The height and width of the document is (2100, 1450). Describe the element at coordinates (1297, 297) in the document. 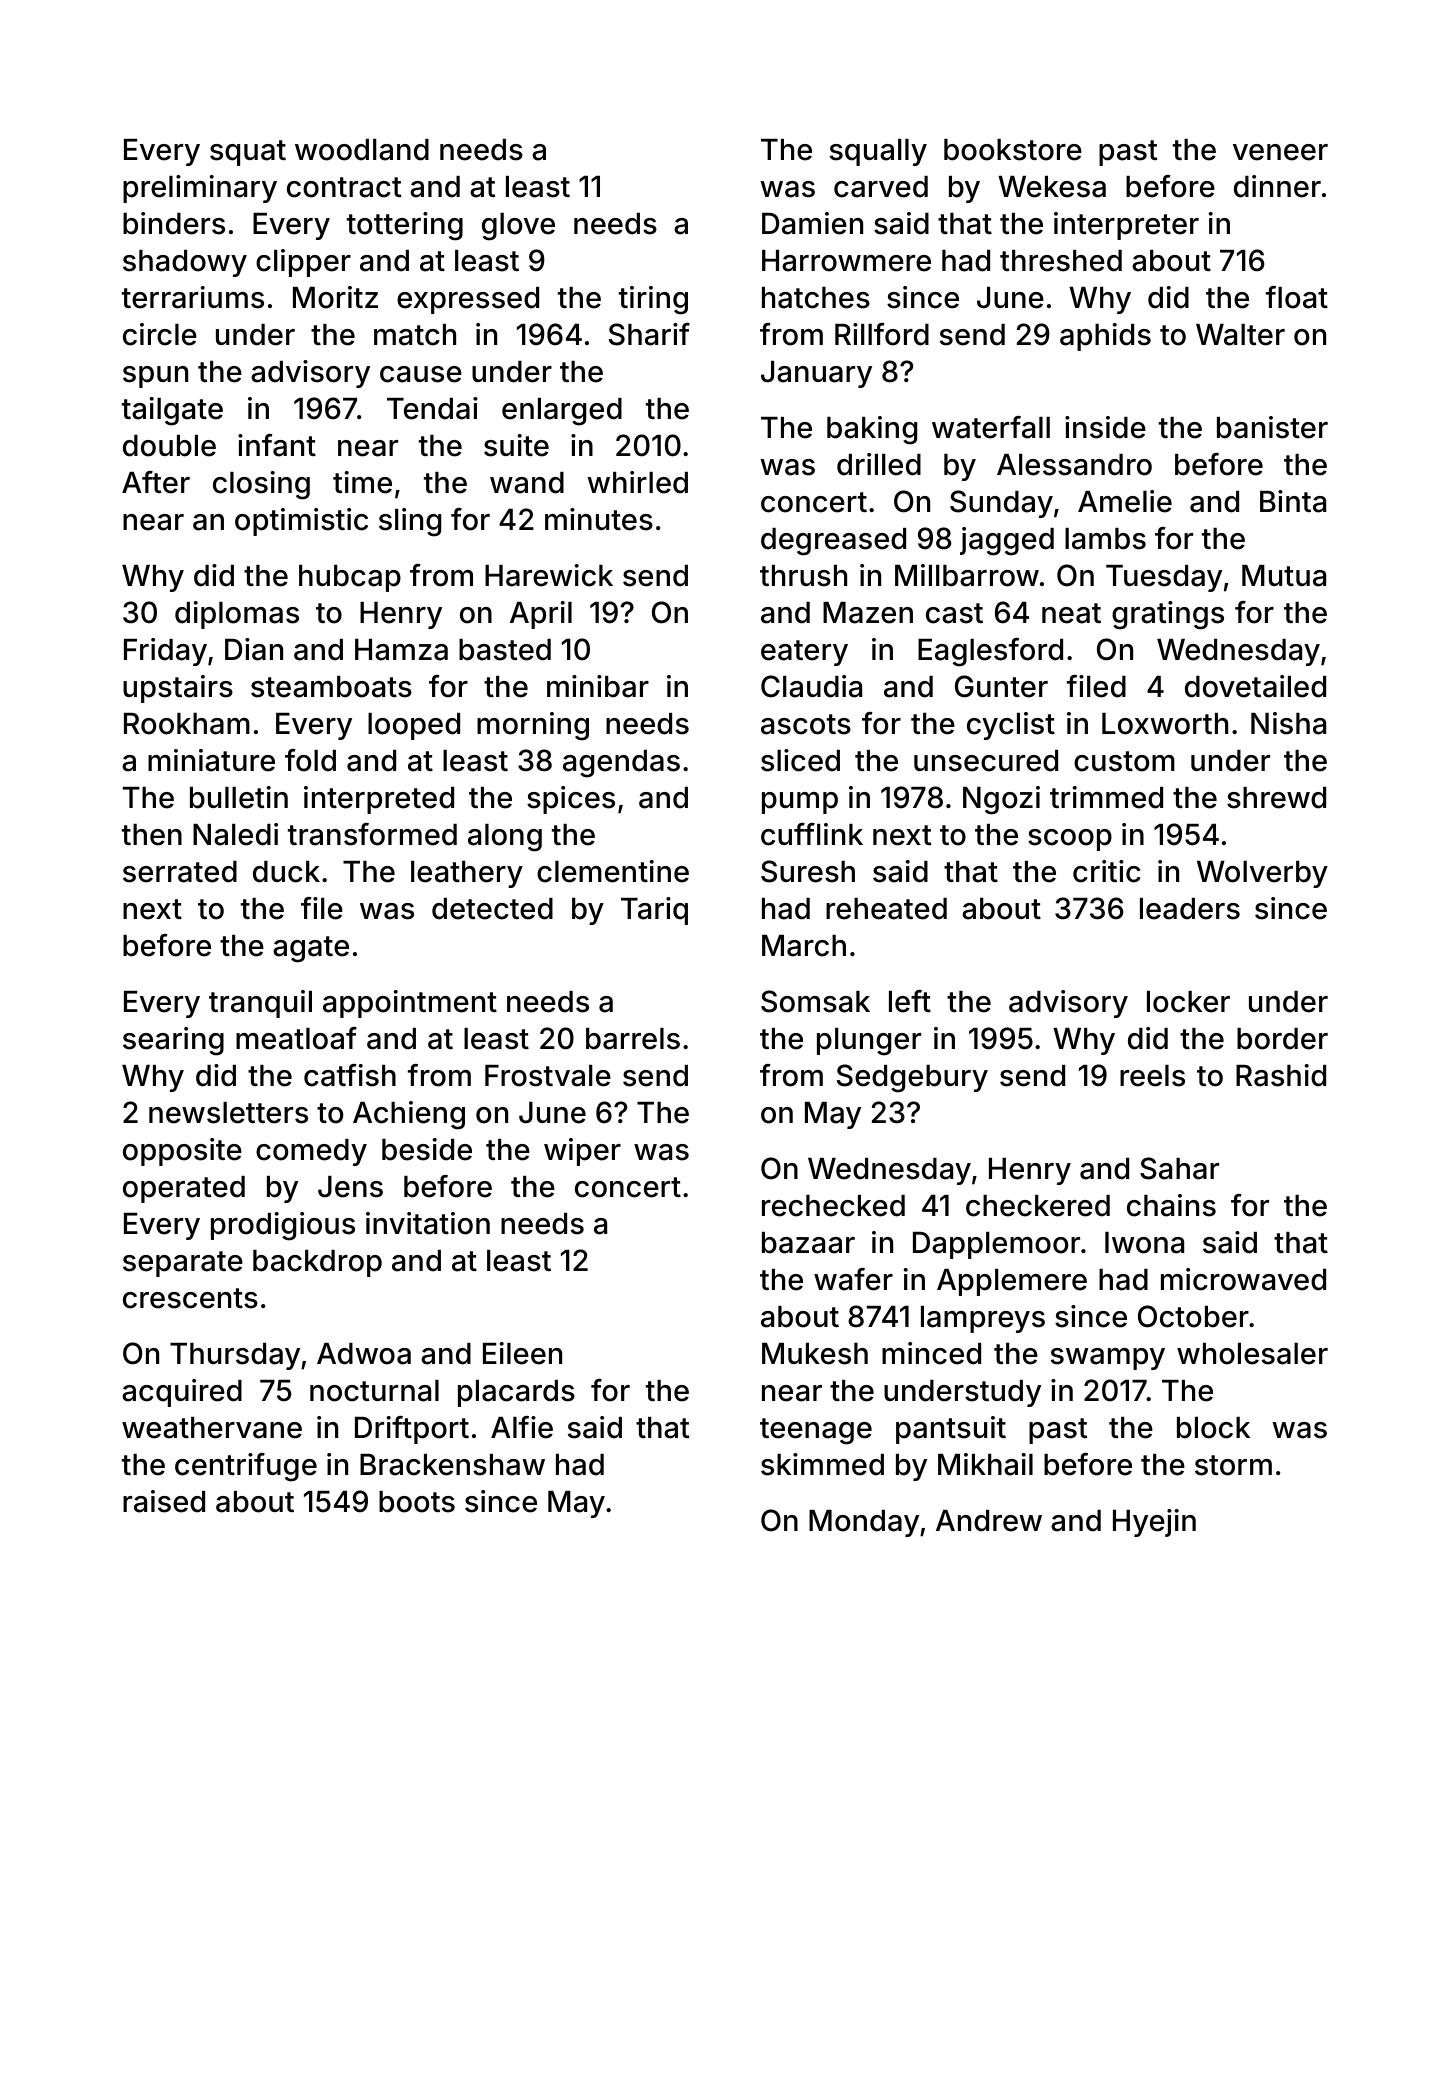

I see `float` at that location.
